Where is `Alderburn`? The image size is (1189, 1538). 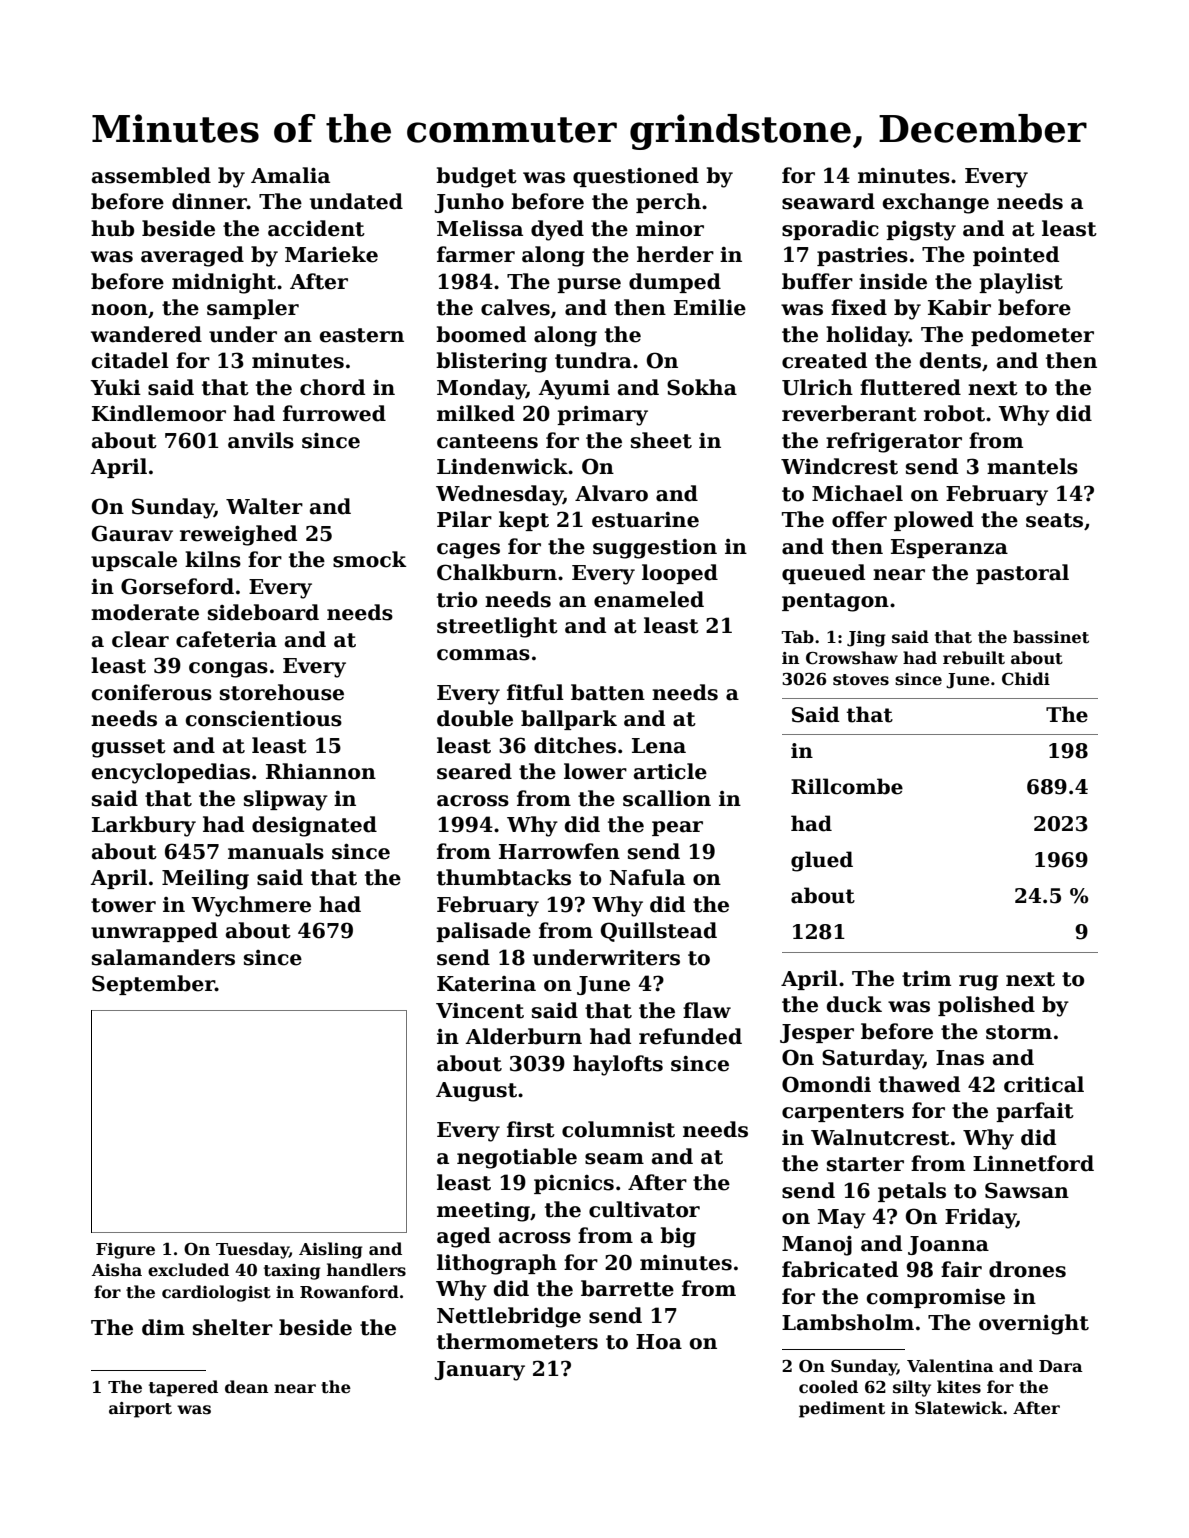 Alderburn is located at coordinates (523, 1036).
